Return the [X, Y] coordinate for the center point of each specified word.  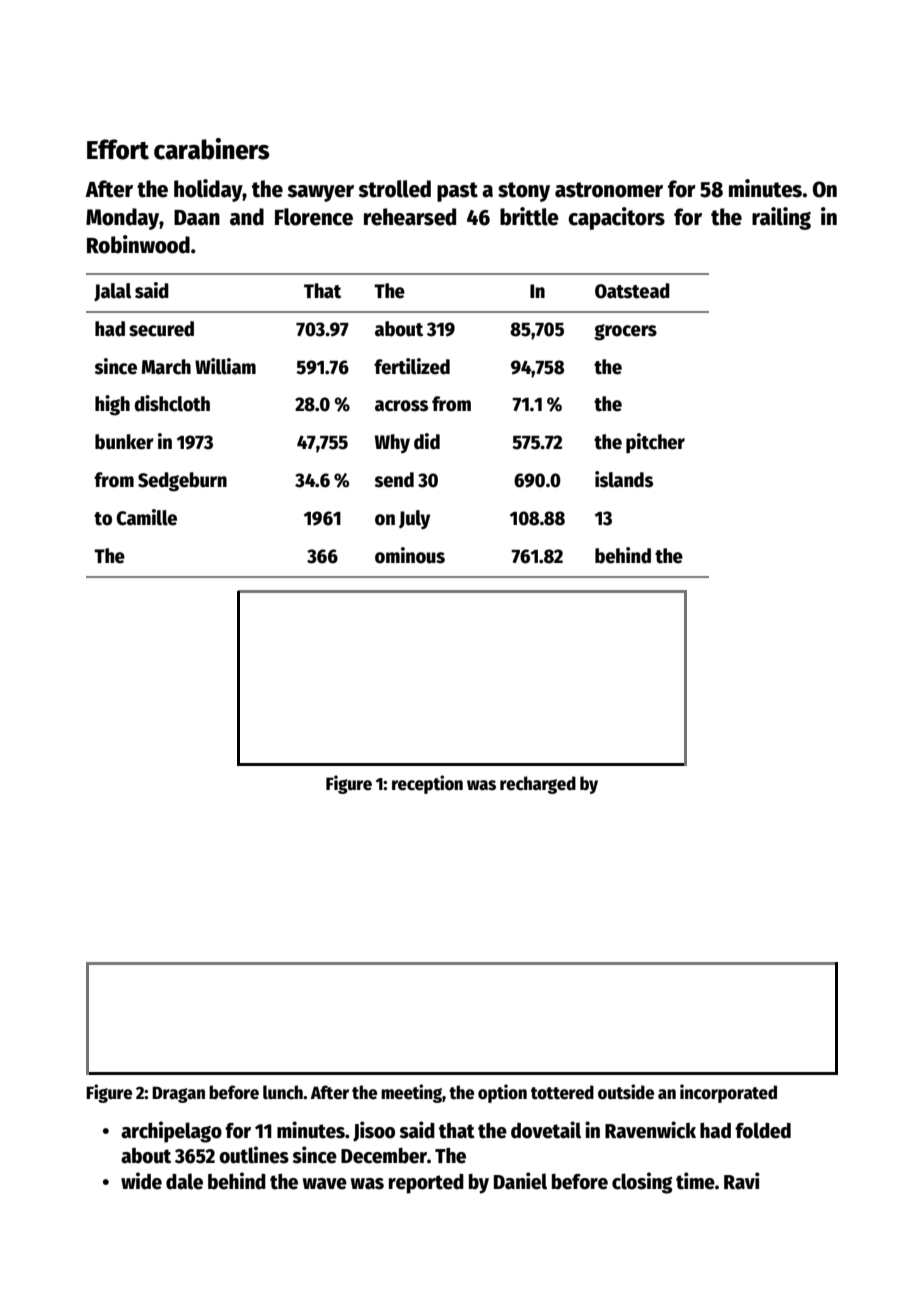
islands [624, 479]
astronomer [609, 190]
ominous [410, 555]
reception [427, 784]
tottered [562, 1092]
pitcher [655, 443]
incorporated [728, 1093]
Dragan [178, 1094]
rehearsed [410, 217]
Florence [314, 217]
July [414, 520]
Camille [146, 517]
